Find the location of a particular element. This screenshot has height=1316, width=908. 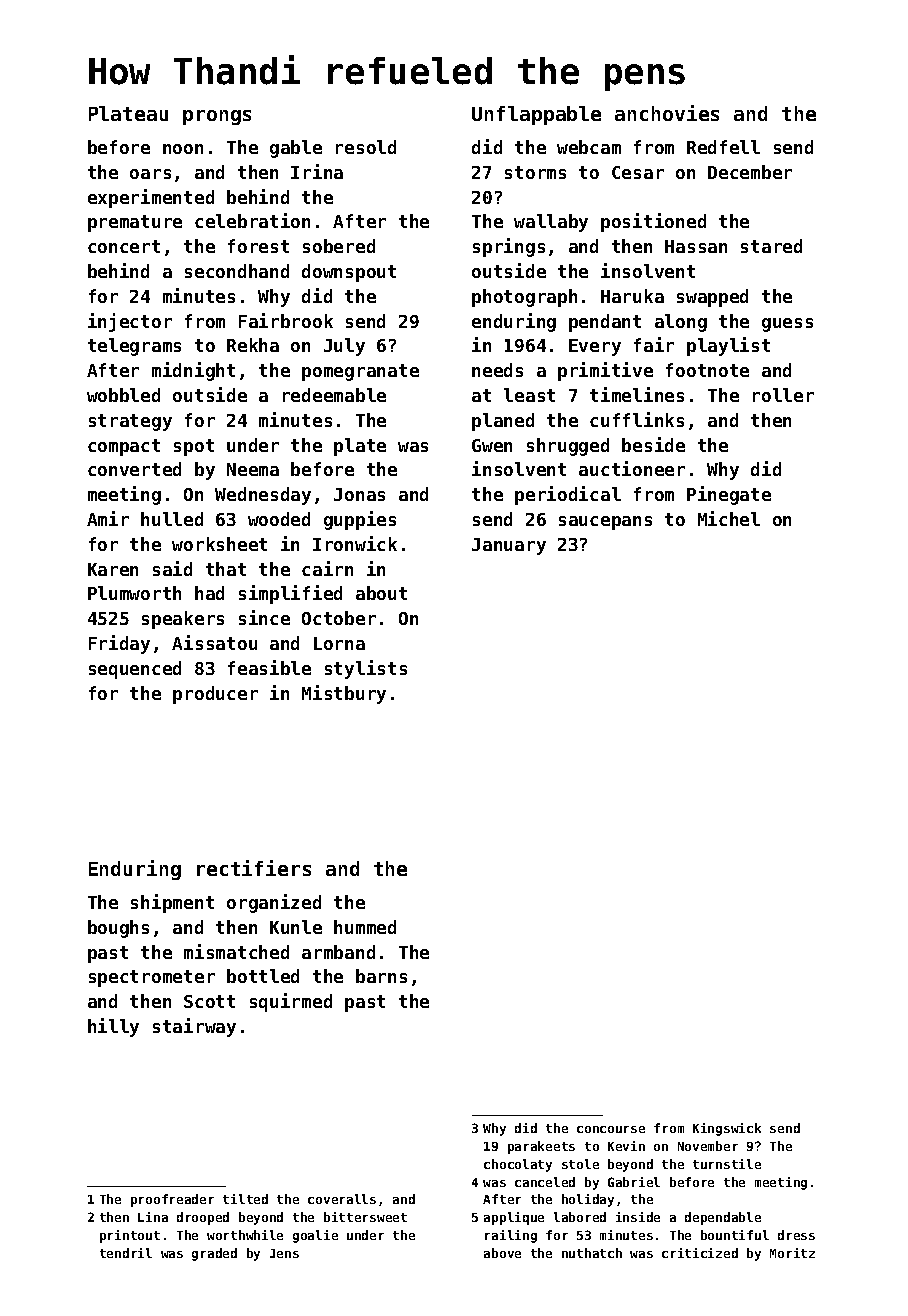

oars is located at coordinates (150, 174).
